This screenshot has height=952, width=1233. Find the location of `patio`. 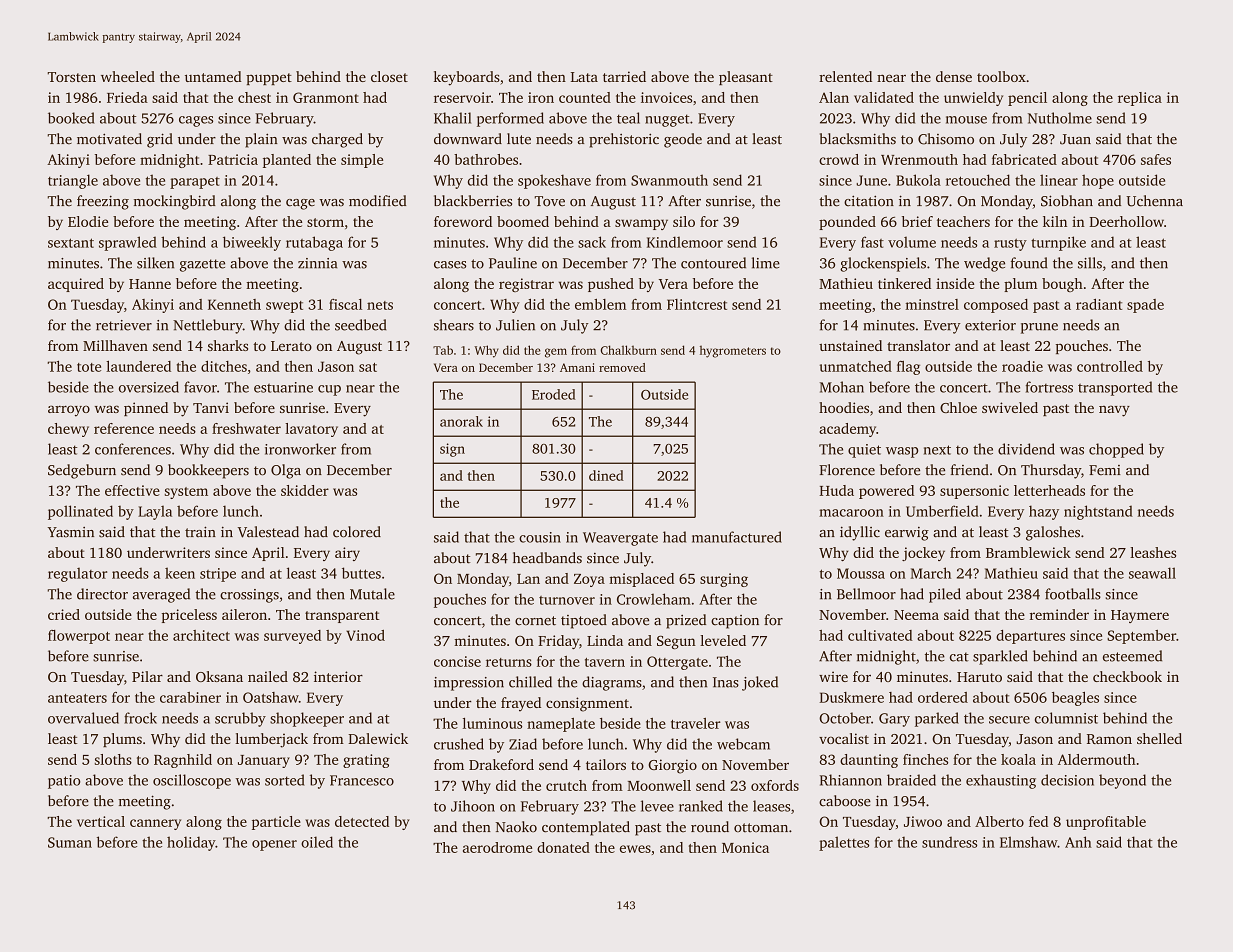

patio is located at coordinates (64, 782).
